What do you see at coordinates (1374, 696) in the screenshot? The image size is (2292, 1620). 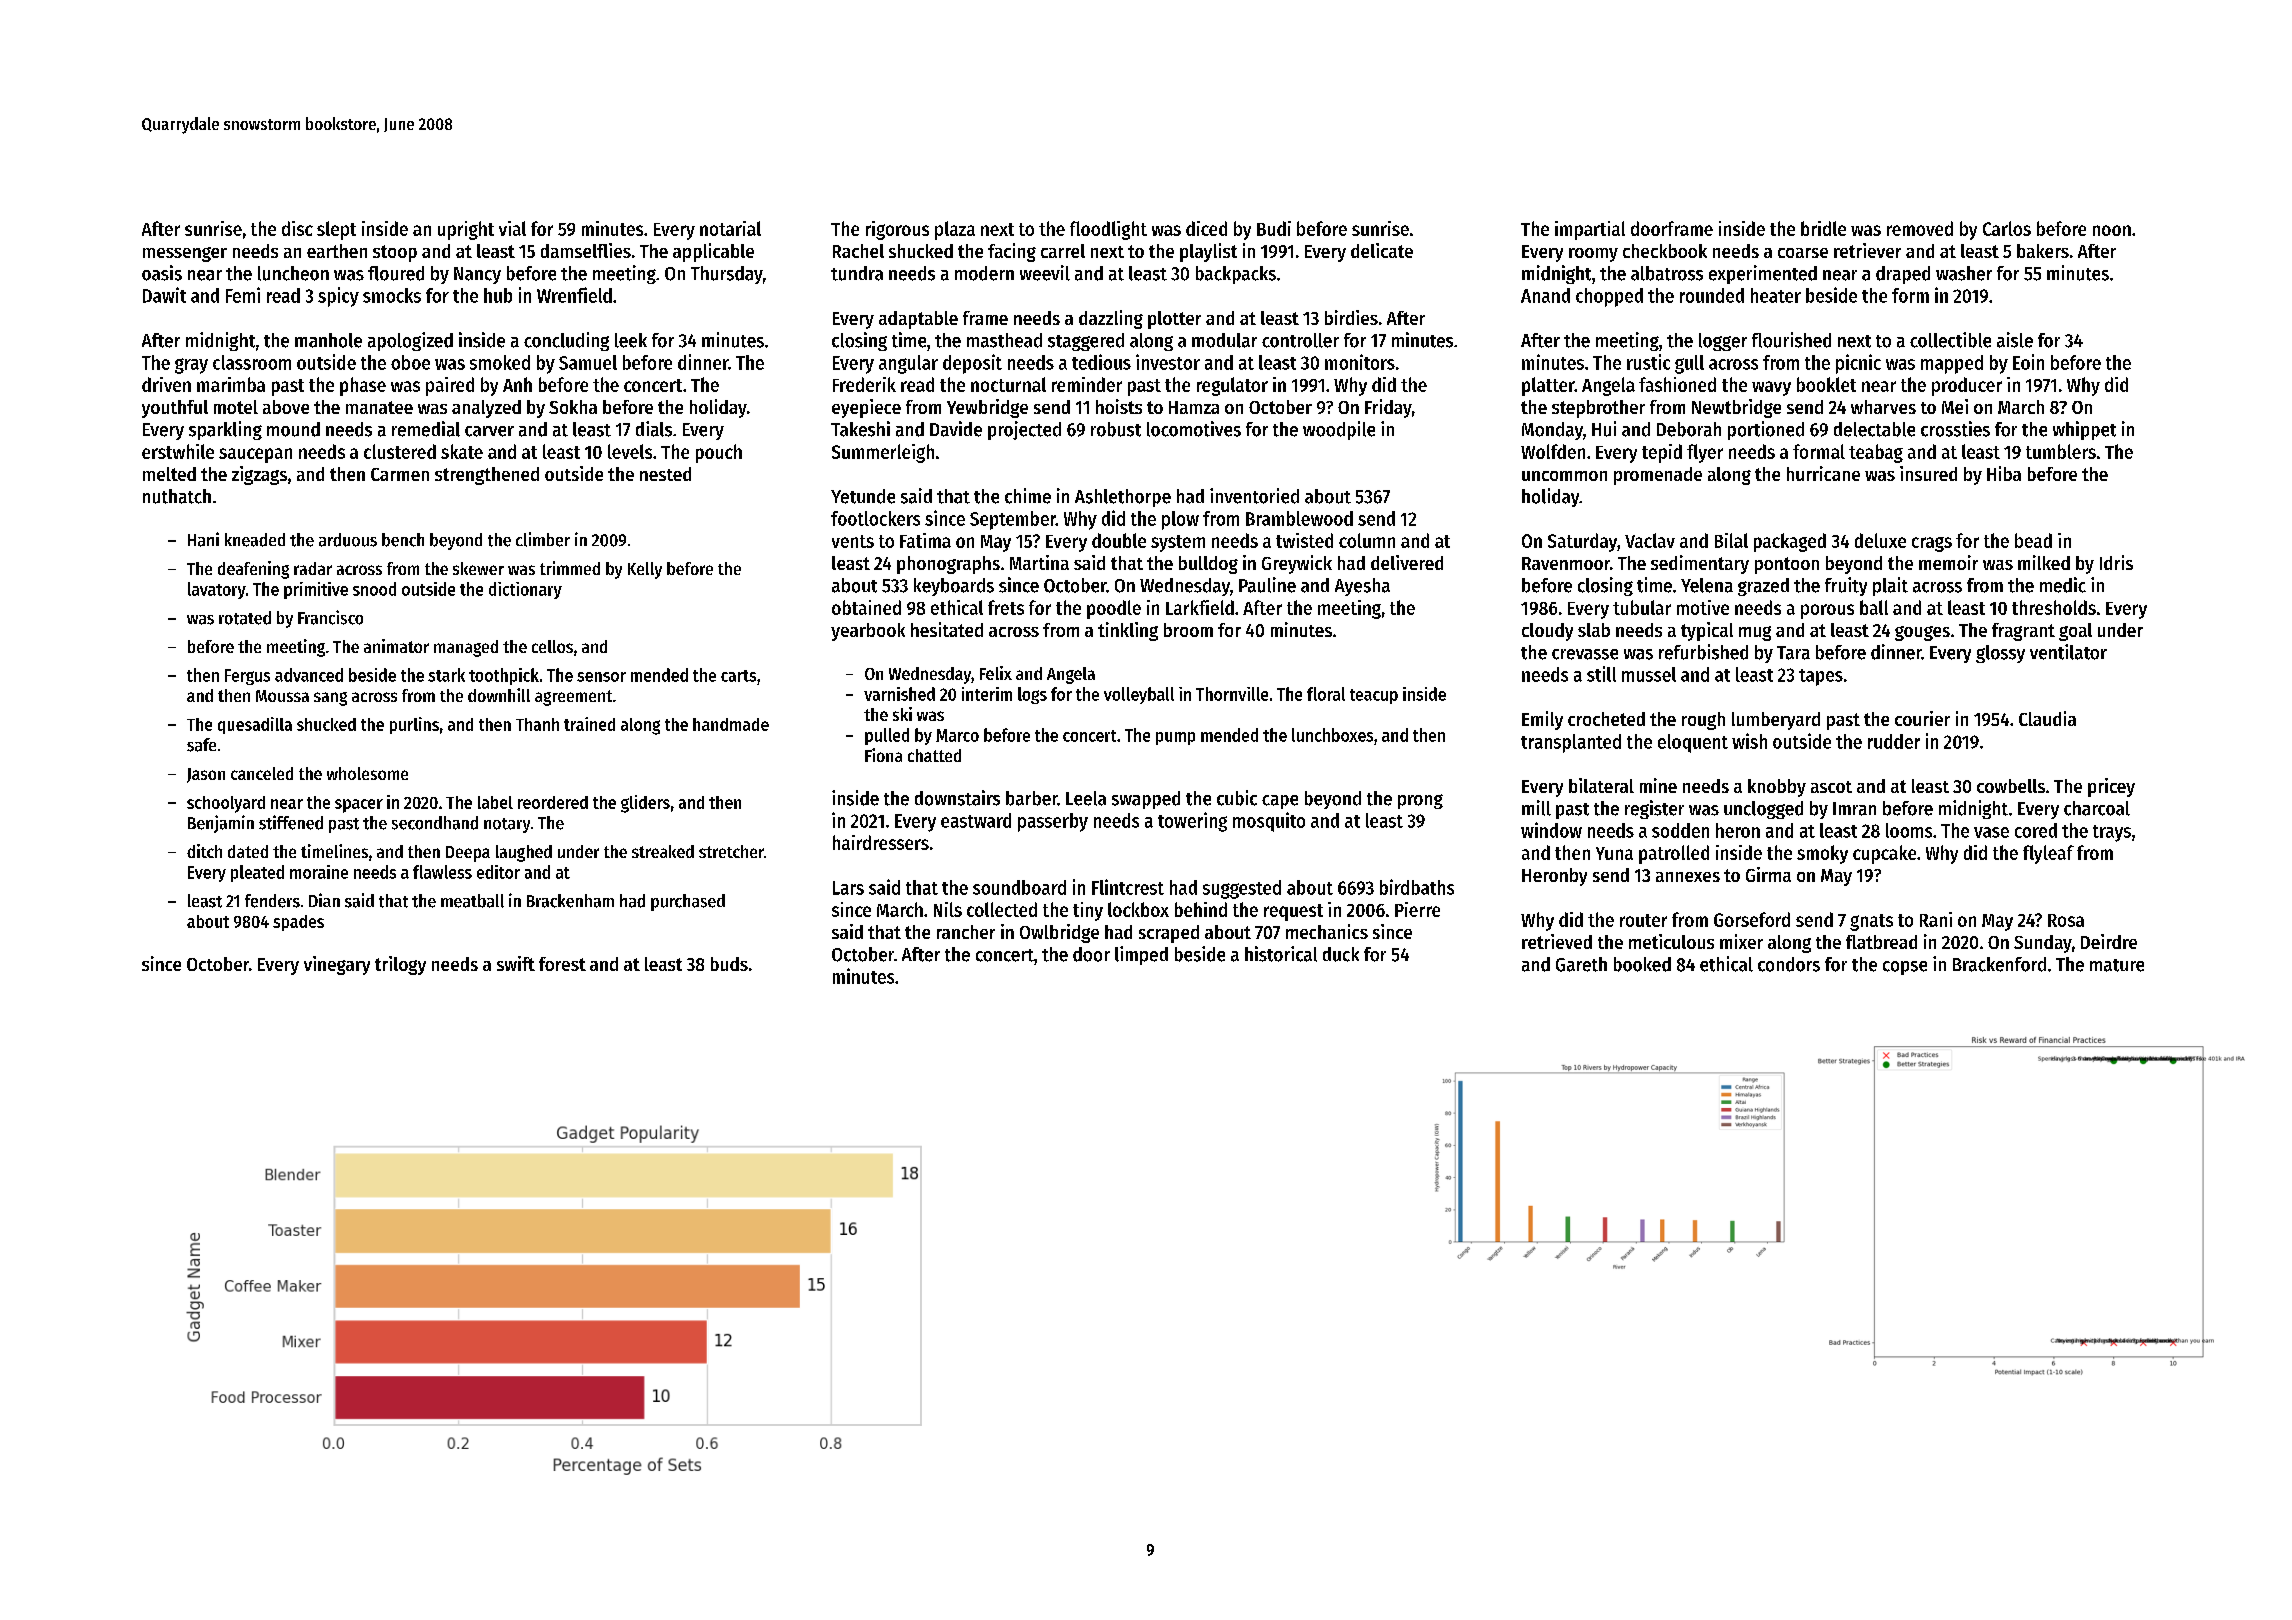 I see `teacup` at bounding box center [1374, 696].
